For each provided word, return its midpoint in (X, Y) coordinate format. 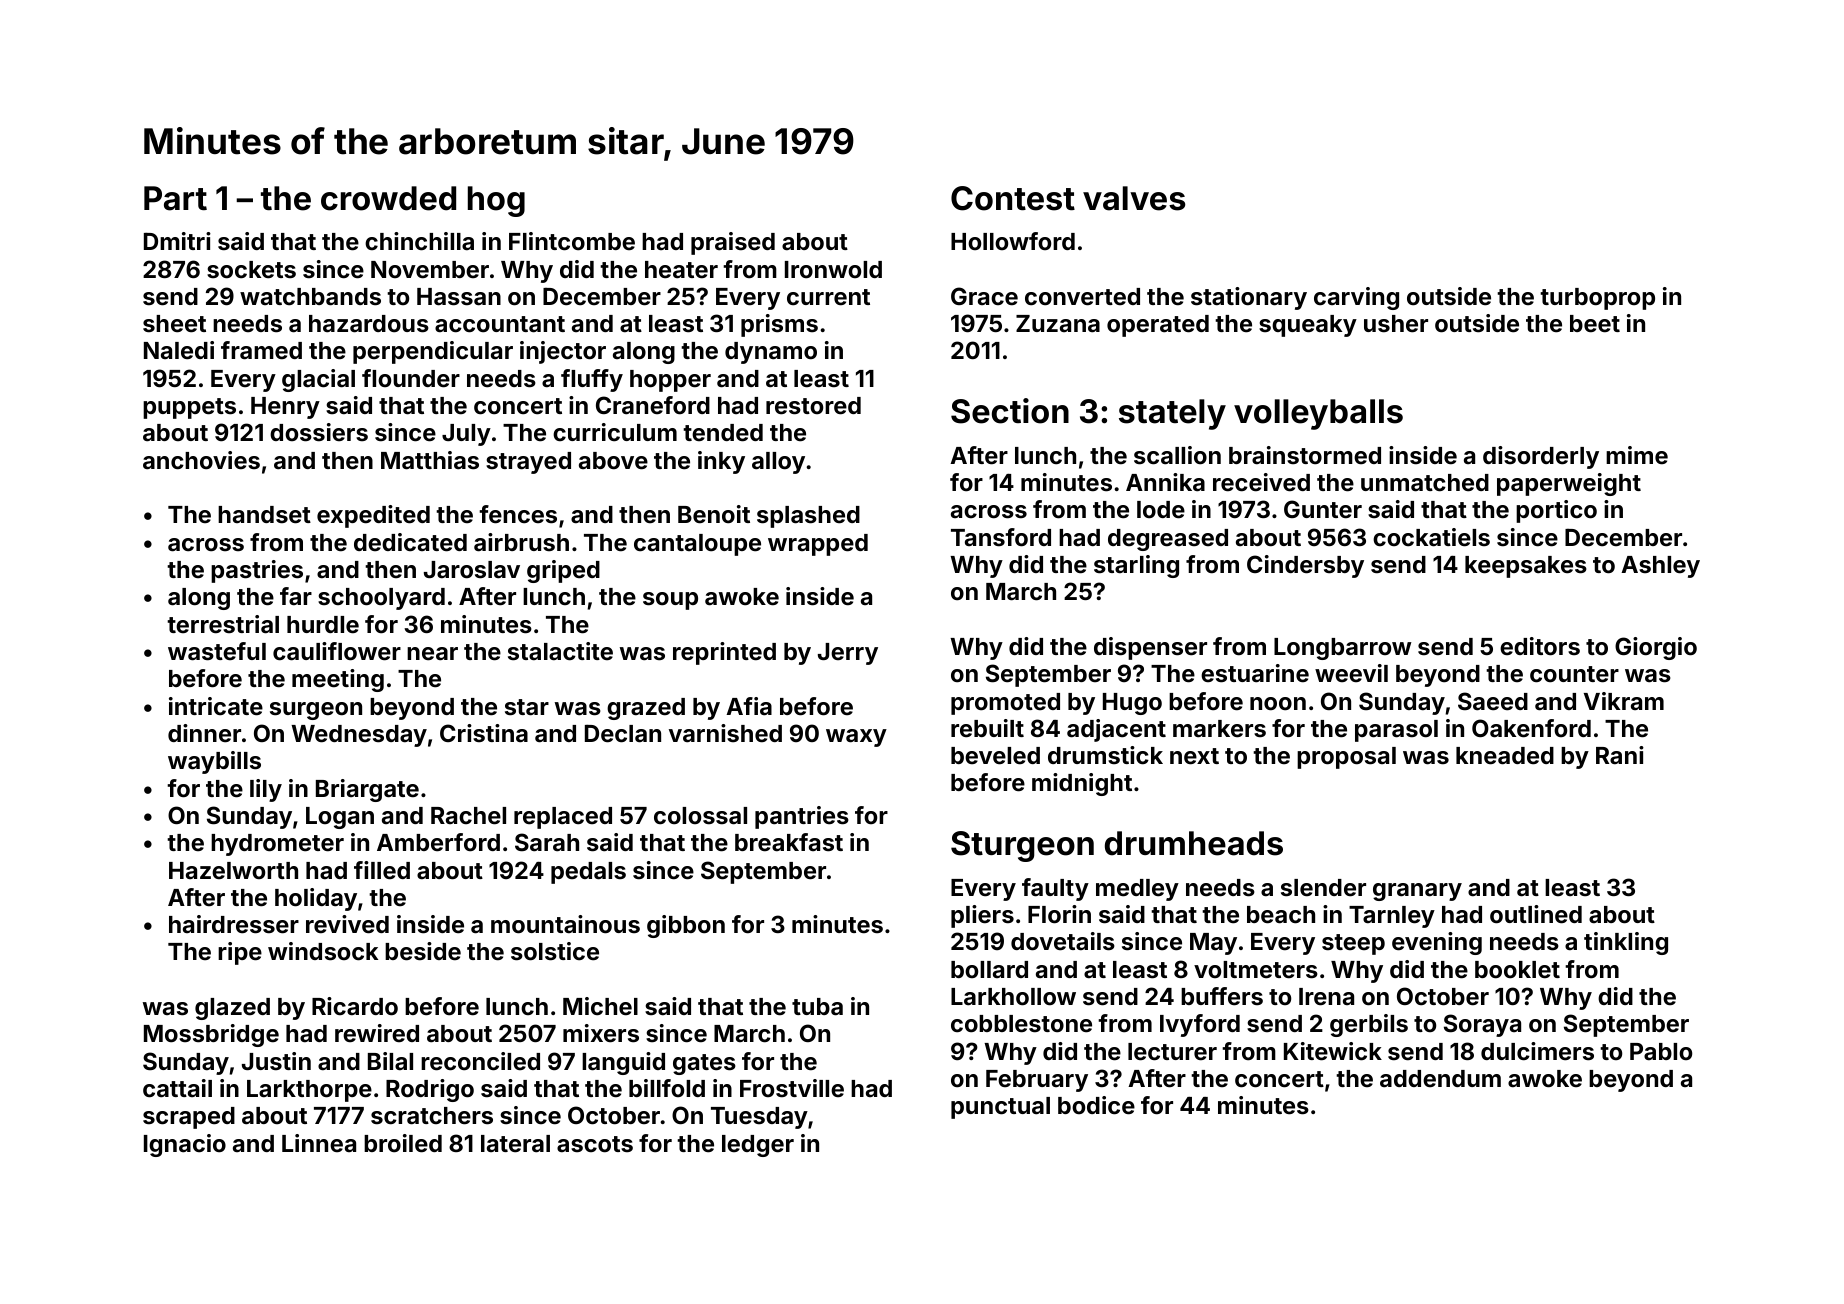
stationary (1249, 298)
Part (175, 198)
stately (1172, 414)
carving (1356, 298)
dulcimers (1537, 1051)
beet (1595, 324)
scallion (1177, 455)
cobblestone (1021, 1024)
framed (261, 350)
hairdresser (234, 924)
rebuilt (987, 728)
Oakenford (1531, 728)
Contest (1013, 198)
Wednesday (359, 736)
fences (518, 514)
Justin (276, 1061)
